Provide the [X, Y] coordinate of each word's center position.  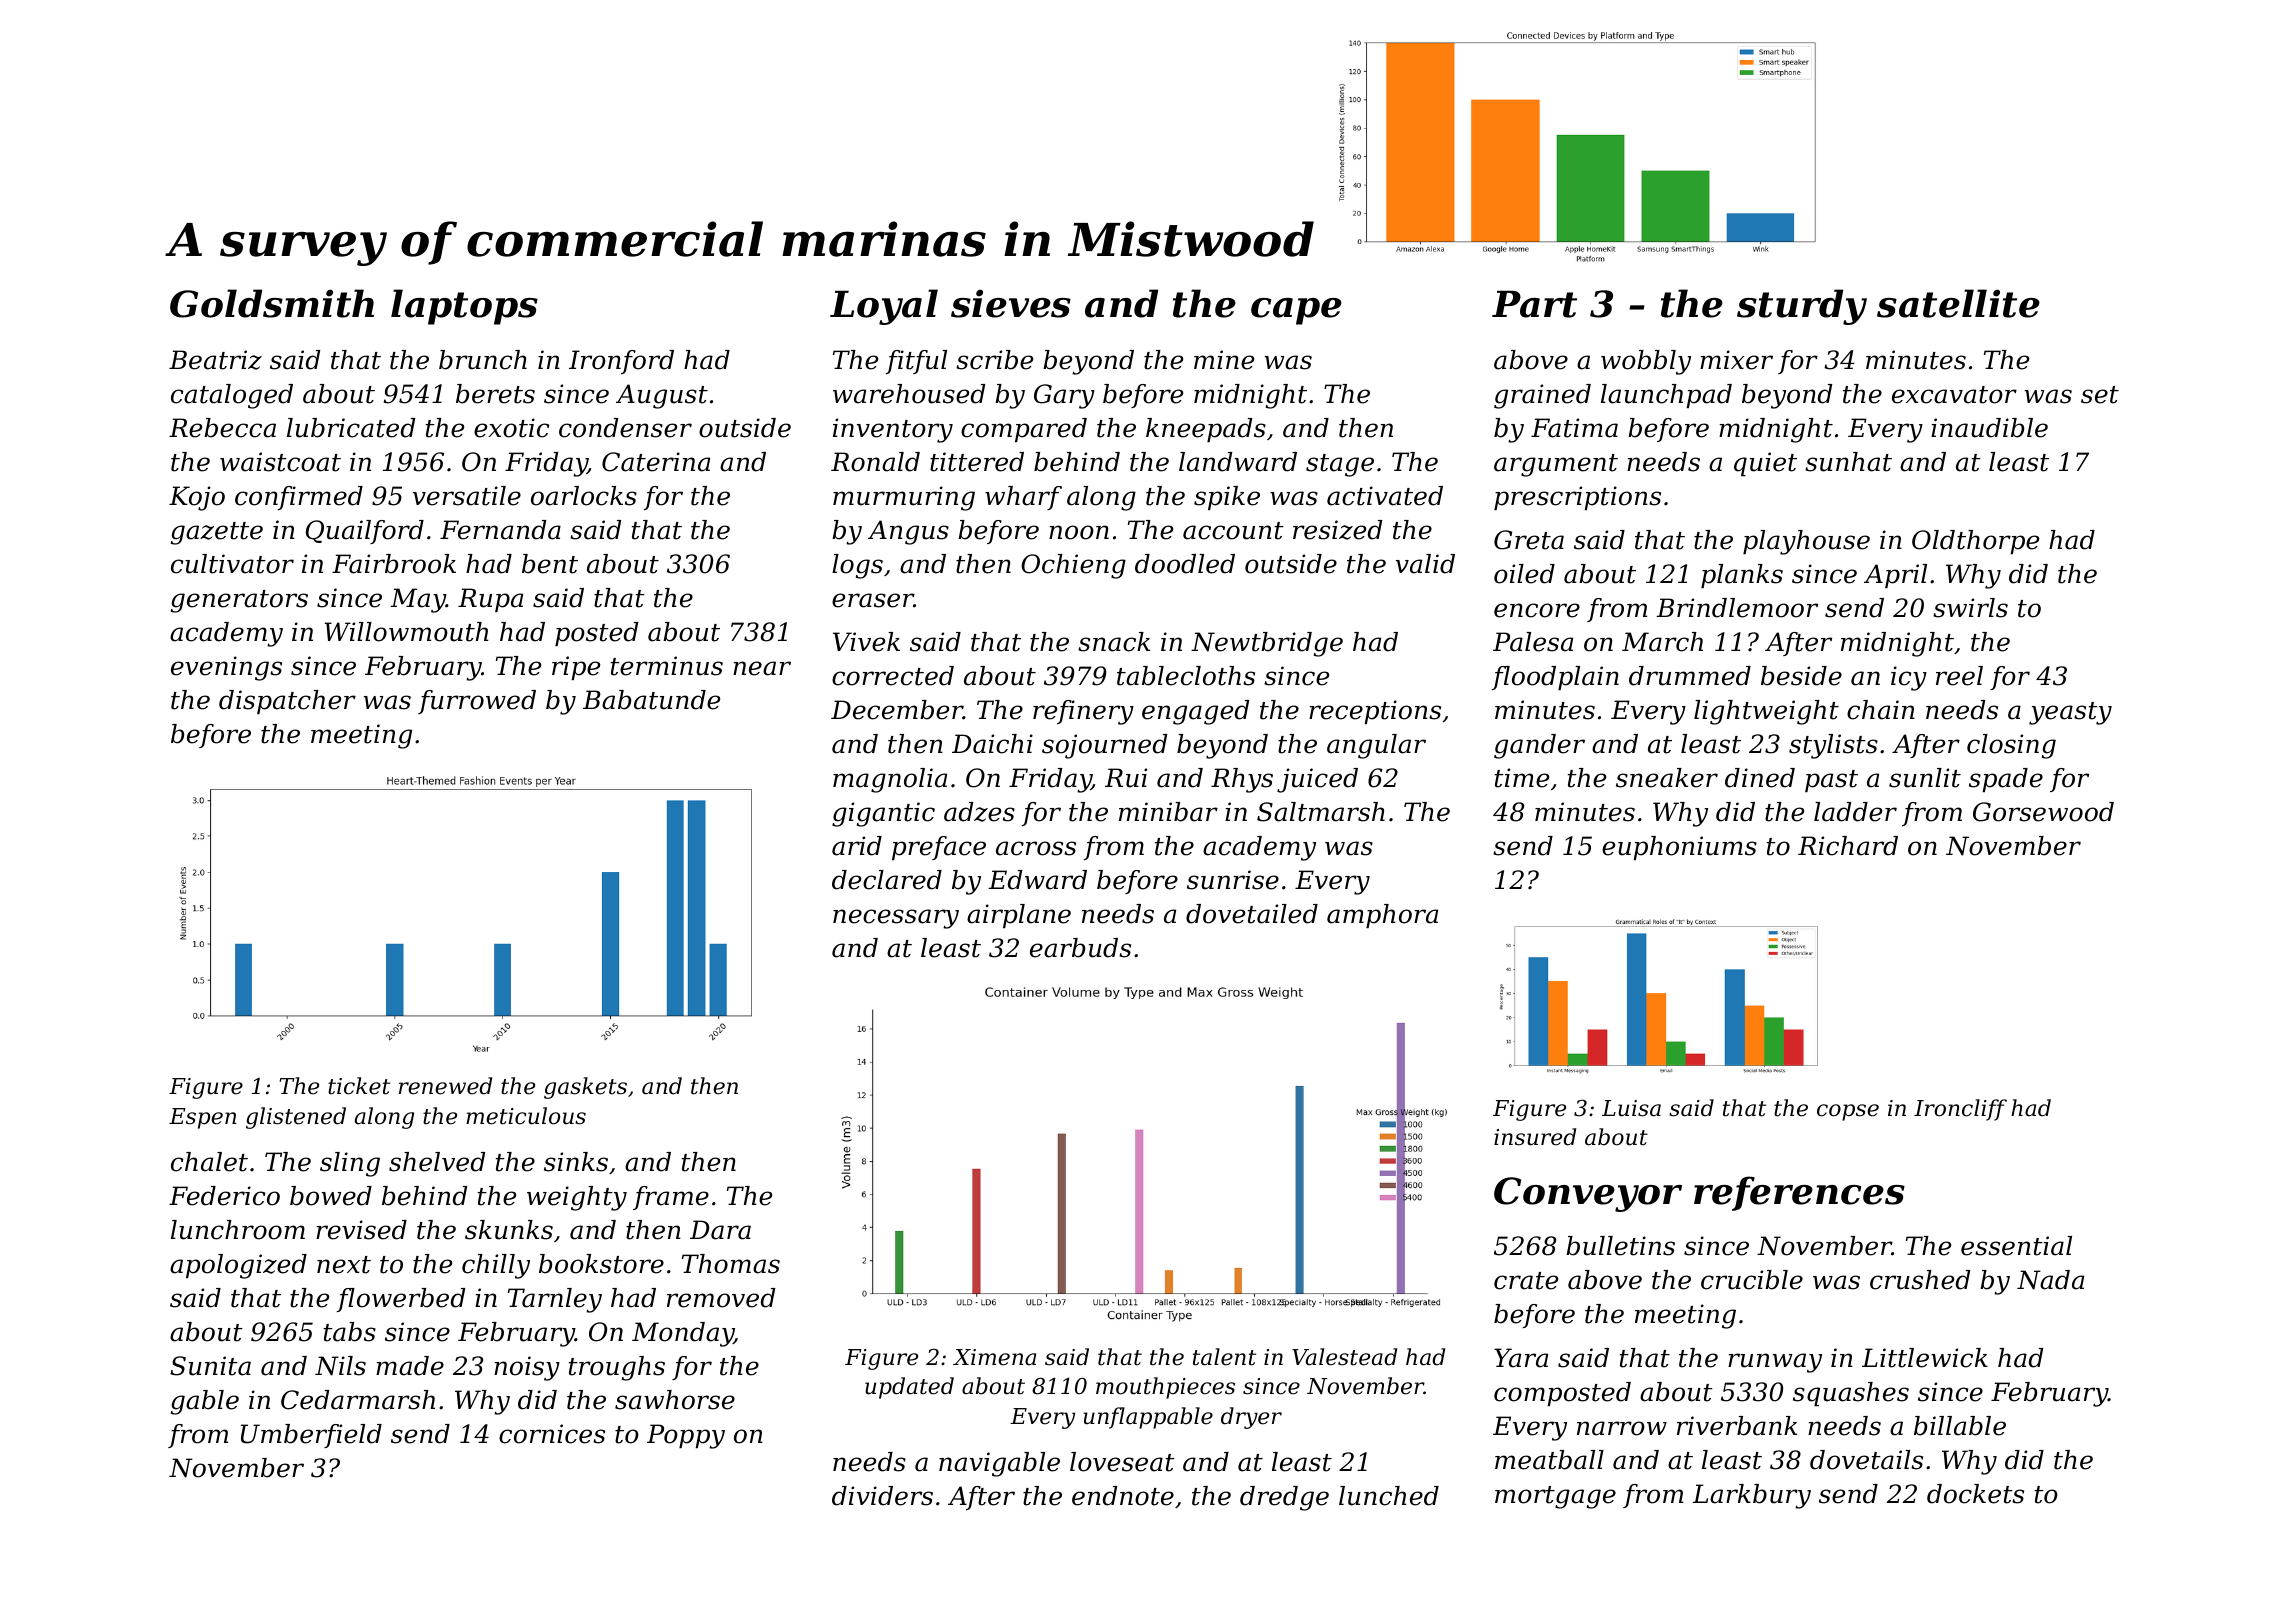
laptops [464, 307]
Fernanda [500, 530]
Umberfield [311, 1436]
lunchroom [238, 1230]
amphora [1382, 916]
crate [1526, 1281]
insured [1535, 1137]
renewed [445, 1086]
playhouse [1806, 542]
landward [1238, 462]
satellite [1958, 303]
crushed [1920, 1280]
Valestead [1344, 1357]
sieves [1011, 303]
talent [1224, 1357]
